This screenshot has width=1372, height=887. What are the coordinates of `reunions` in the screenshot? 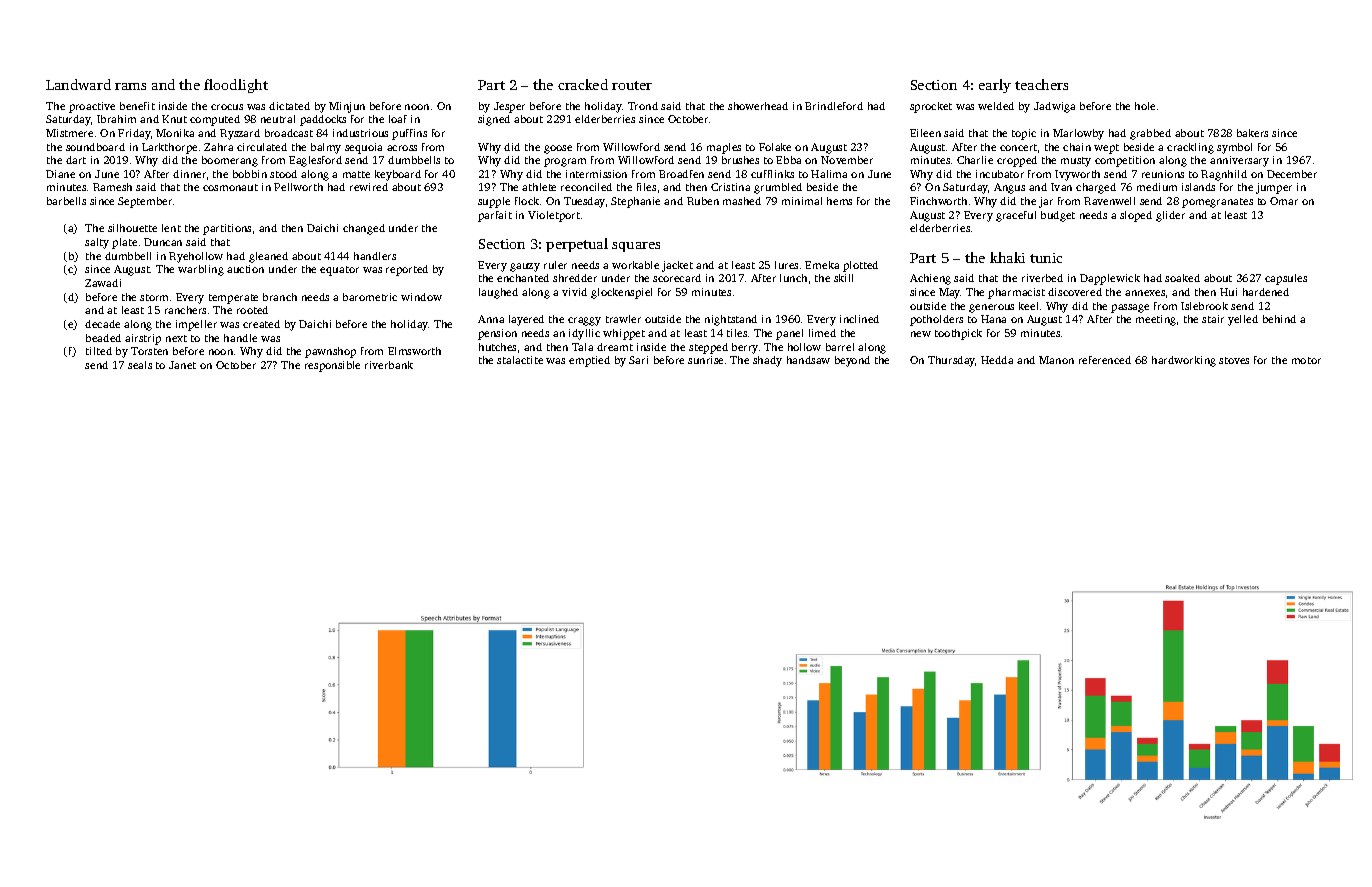 It's located at (1163, 174).
